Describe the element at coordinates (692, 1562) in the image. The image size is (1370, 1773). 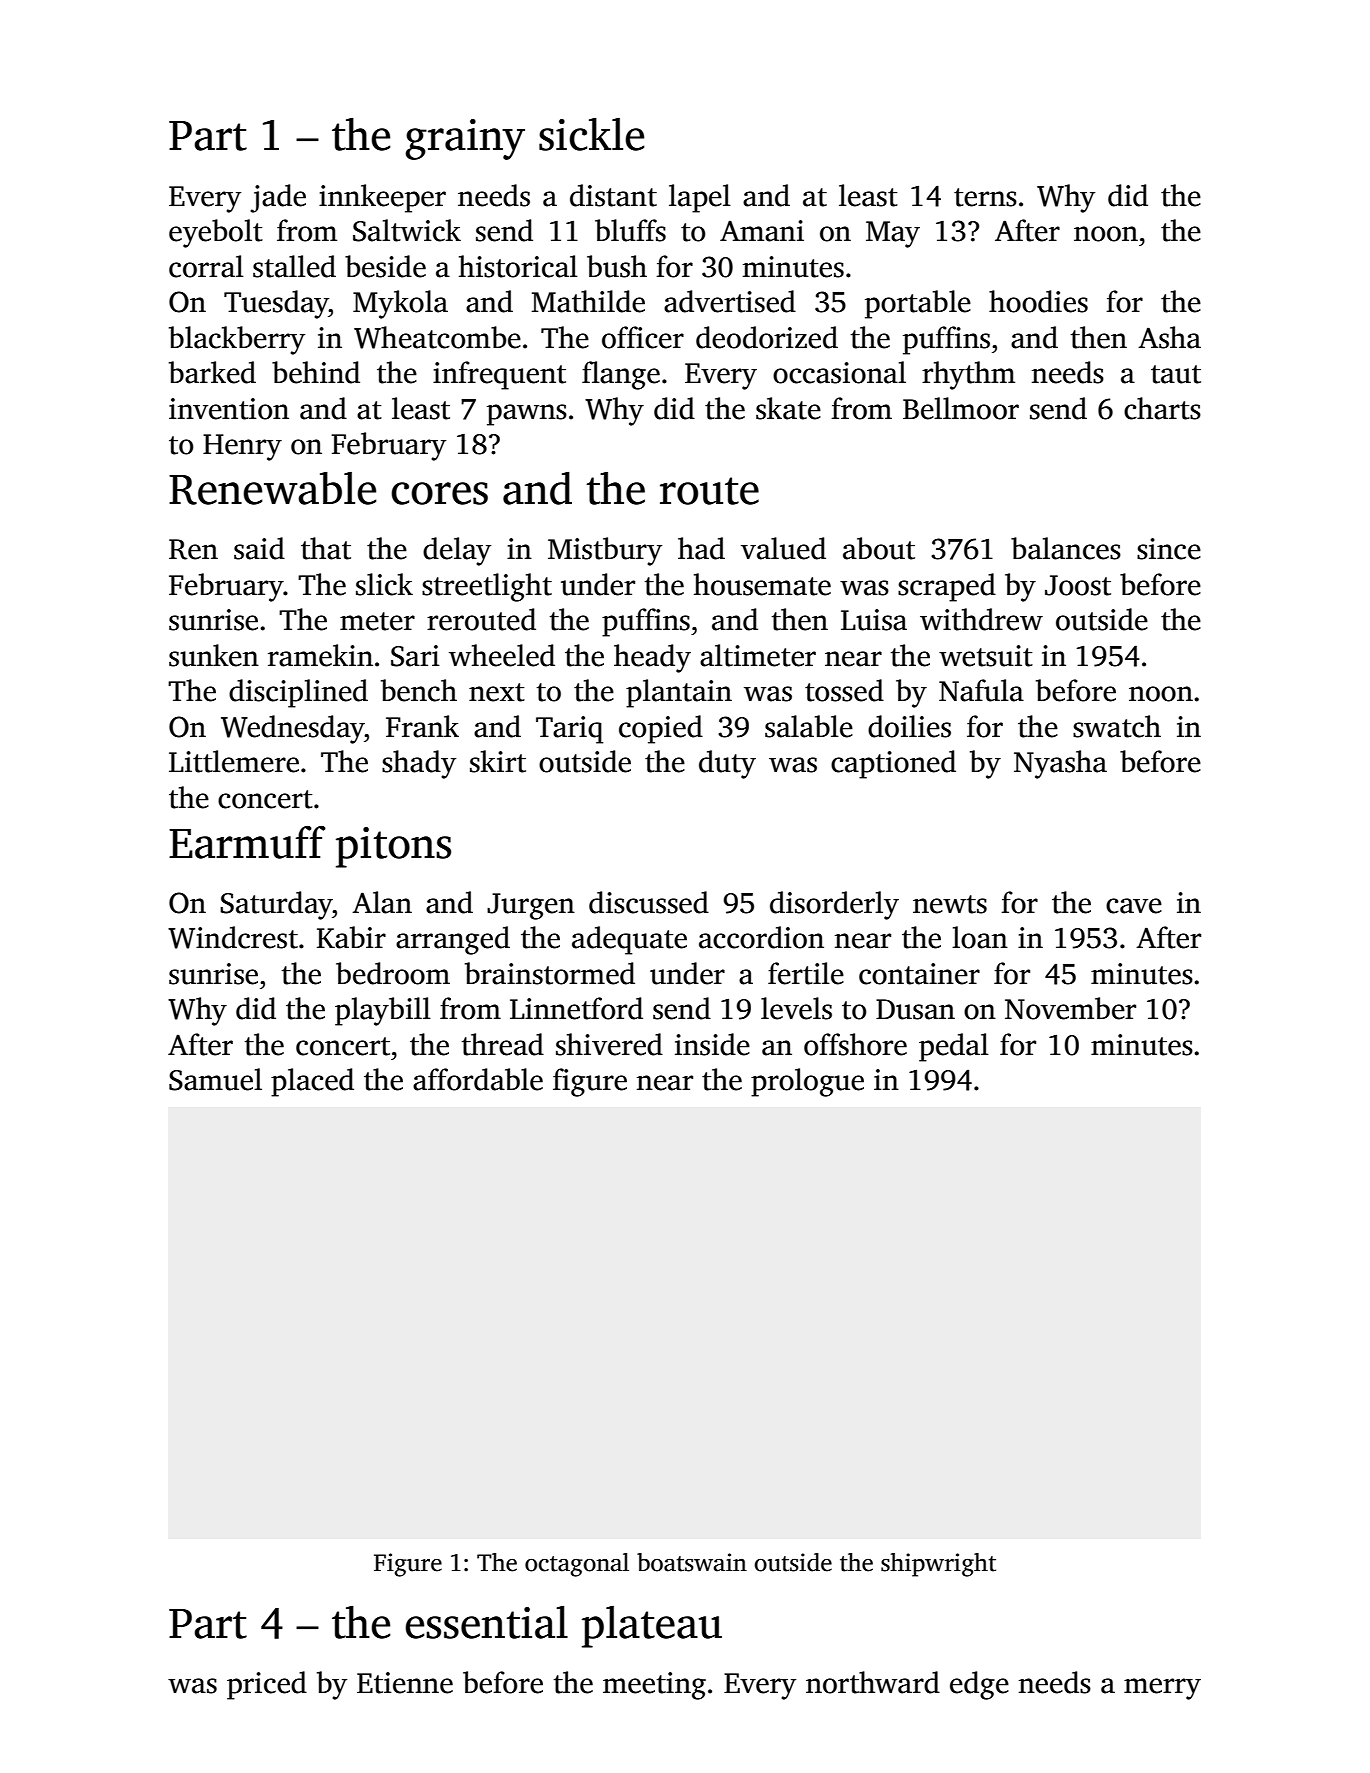
I see `boatswain` at that location.
